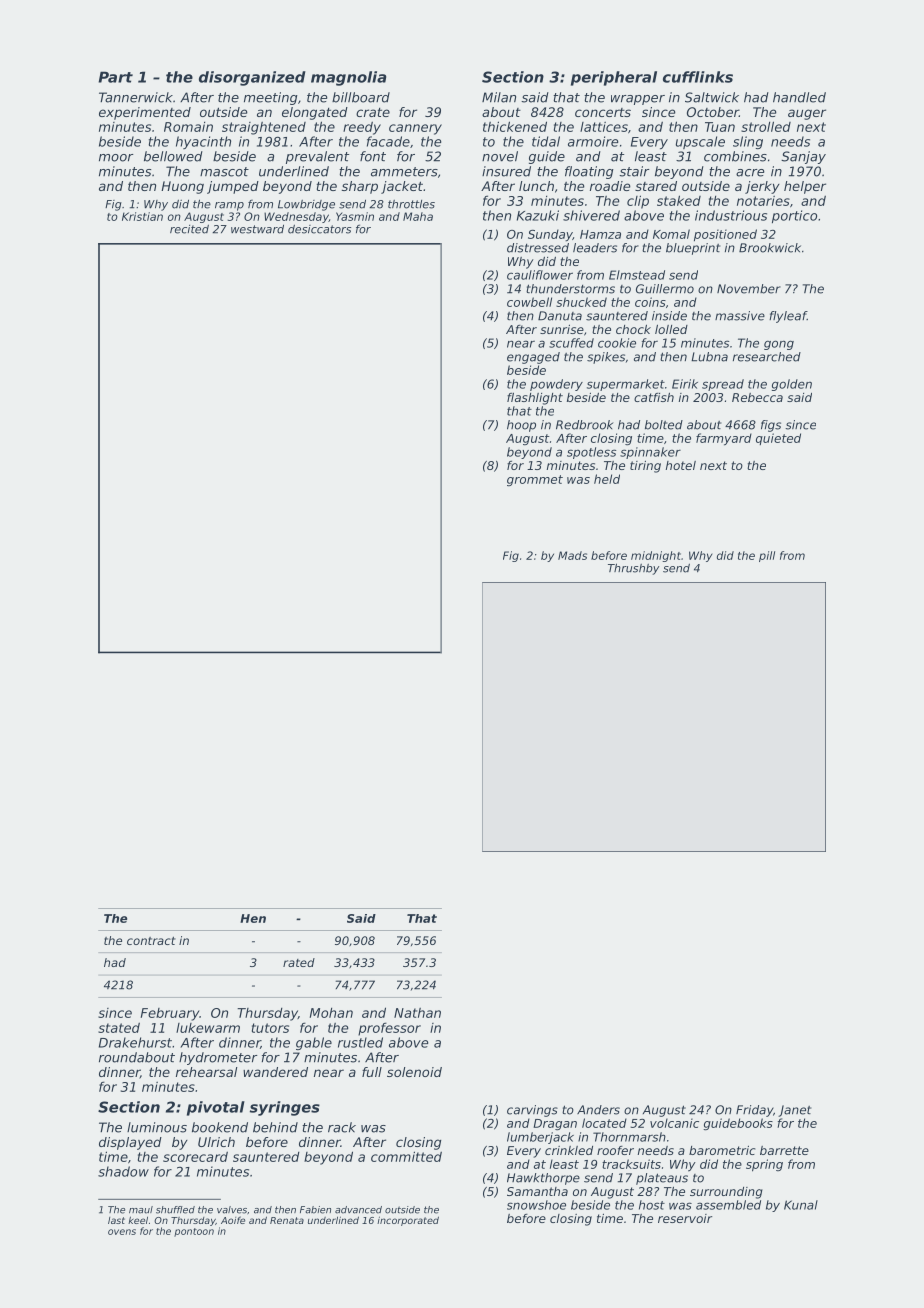  What do you see at coordinates (572, 555) in the image?
I see `Mads` at bounding box center [572, 555].
